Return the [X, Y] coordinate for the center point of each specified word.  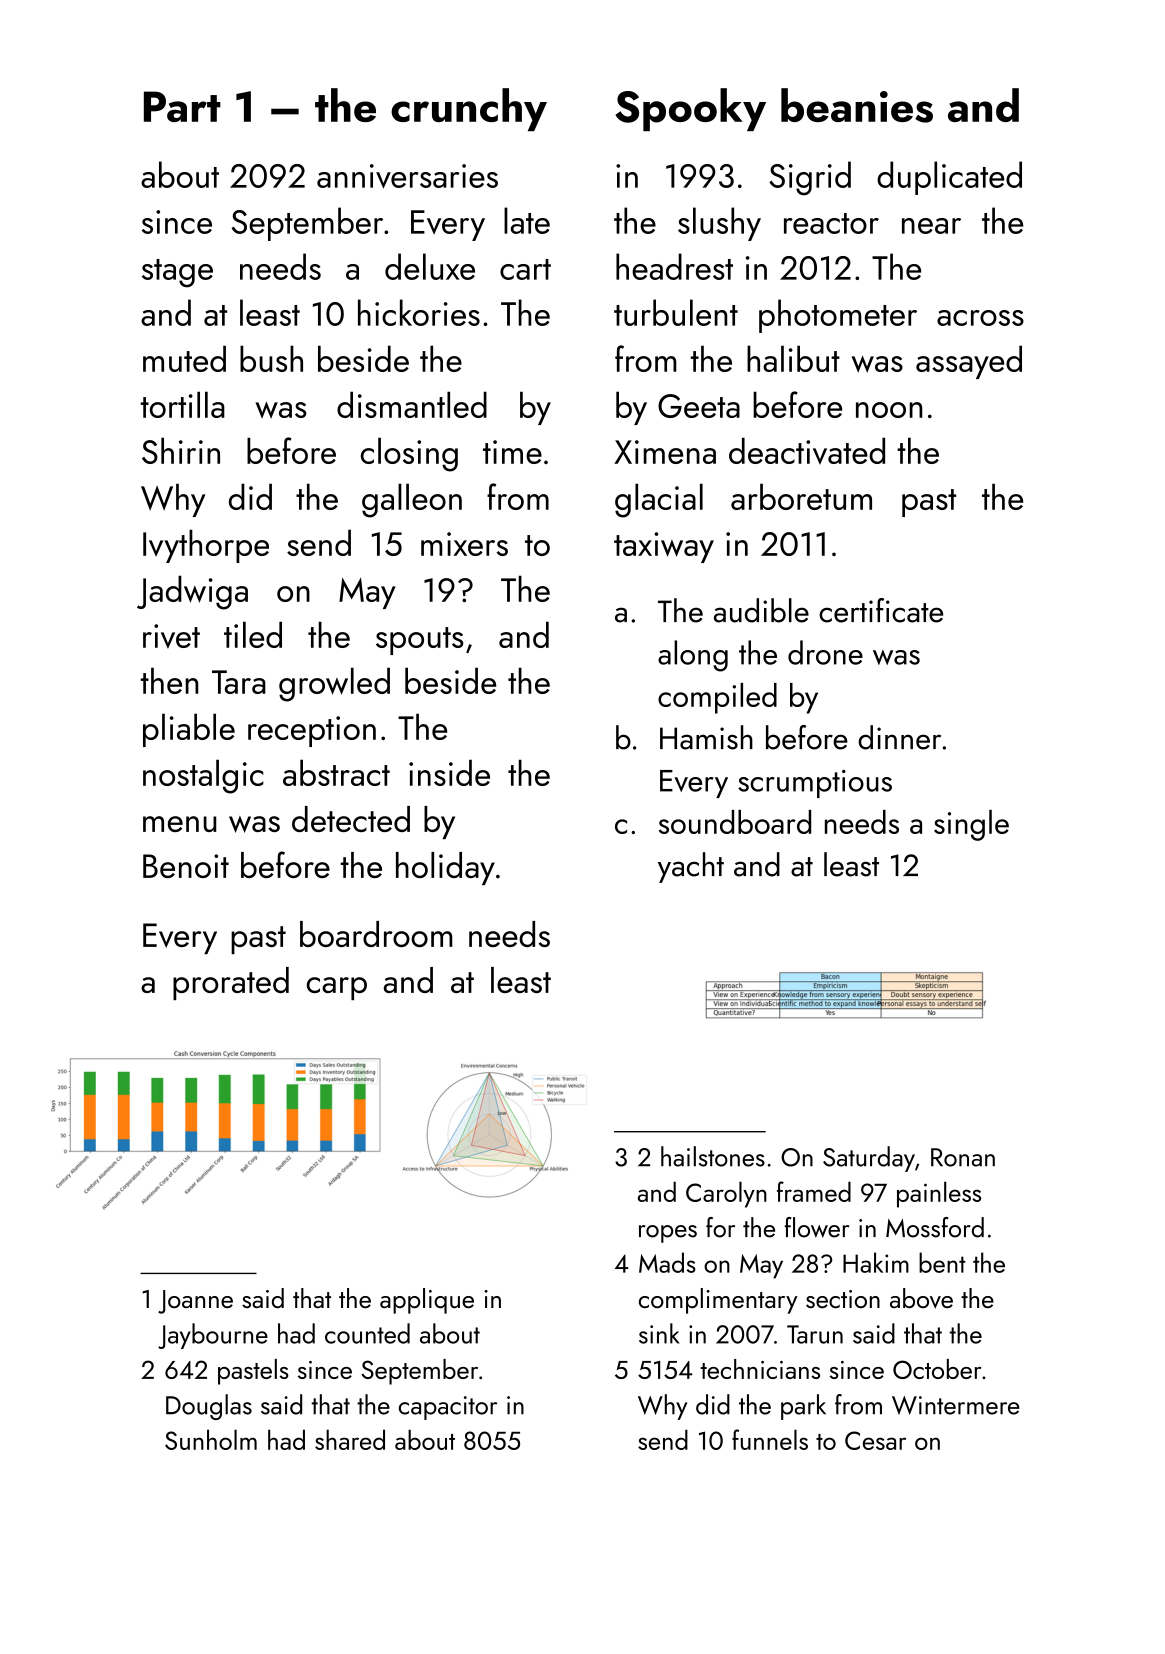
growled [334, 684]
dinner [899, 737]
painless [939, 1194]
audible [761, 610]
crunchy [469, 109]
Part [182, 106]
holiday [445, 868]
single [971, 825]
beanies [857, 105]
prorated [231, 983]
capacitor [448, 1408]
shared [350, 1439]
